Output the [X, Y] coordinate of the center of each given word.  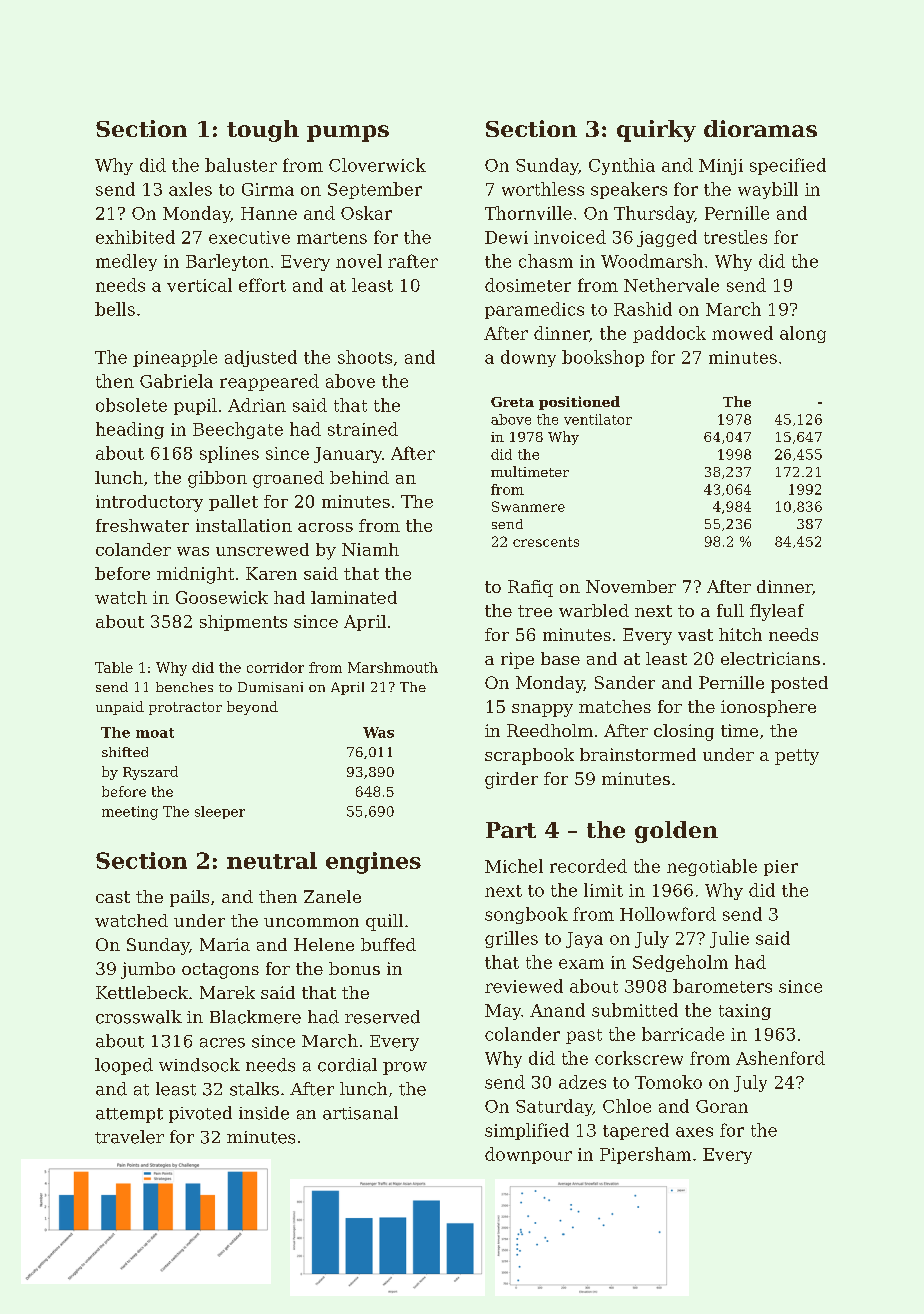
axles [190, 189]
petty [797, 757]
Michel [514, 866]
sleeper [220, 812]
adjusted [261, 358]
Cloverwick [377, 165]
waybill [768, 190]
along [803, 334]
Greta [512, 402]
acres [222, 1043]
